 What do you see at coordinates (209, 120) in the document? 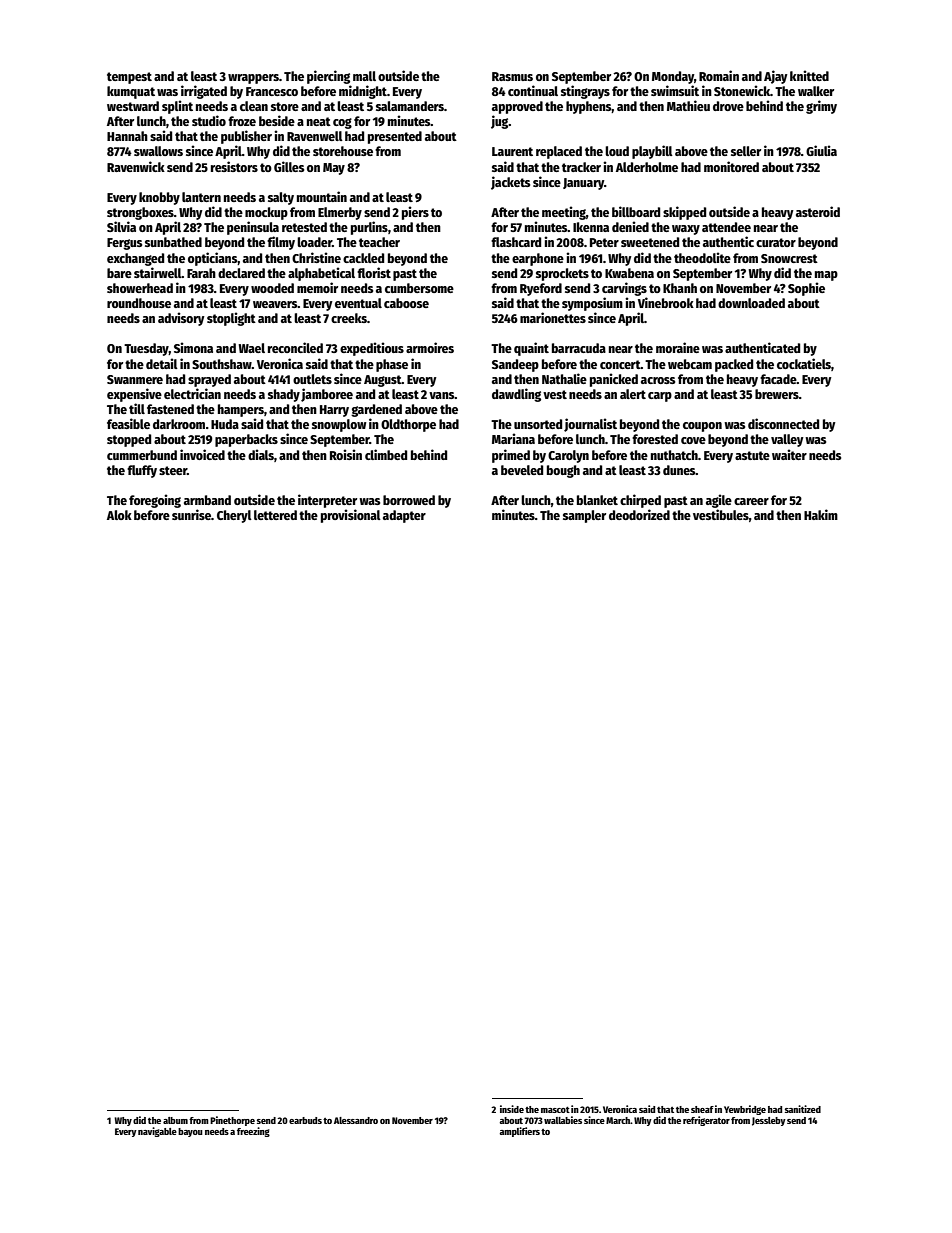
I see `studio` at bounding box center [209, 120].
